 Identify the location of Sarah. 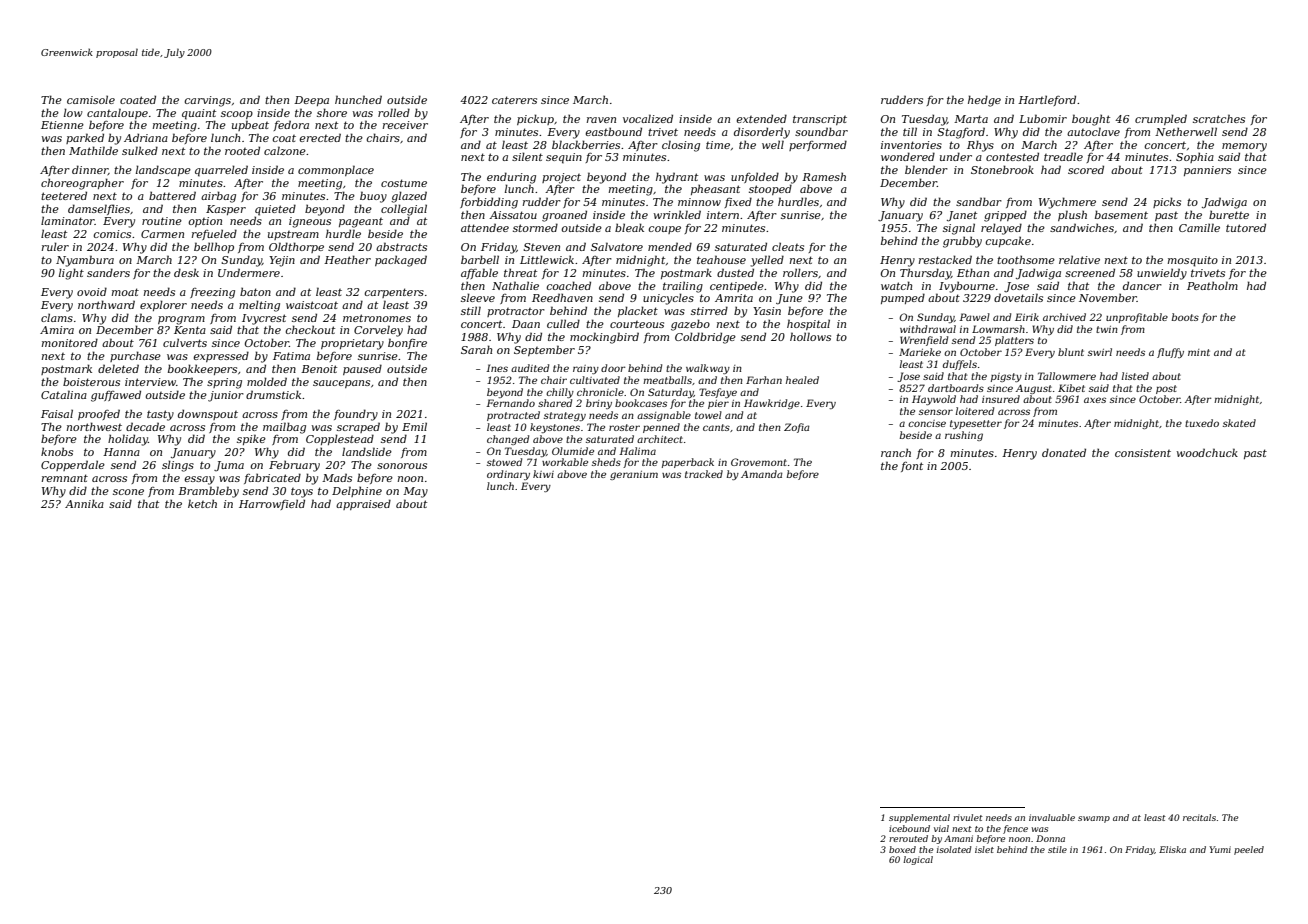
(476, 349).
